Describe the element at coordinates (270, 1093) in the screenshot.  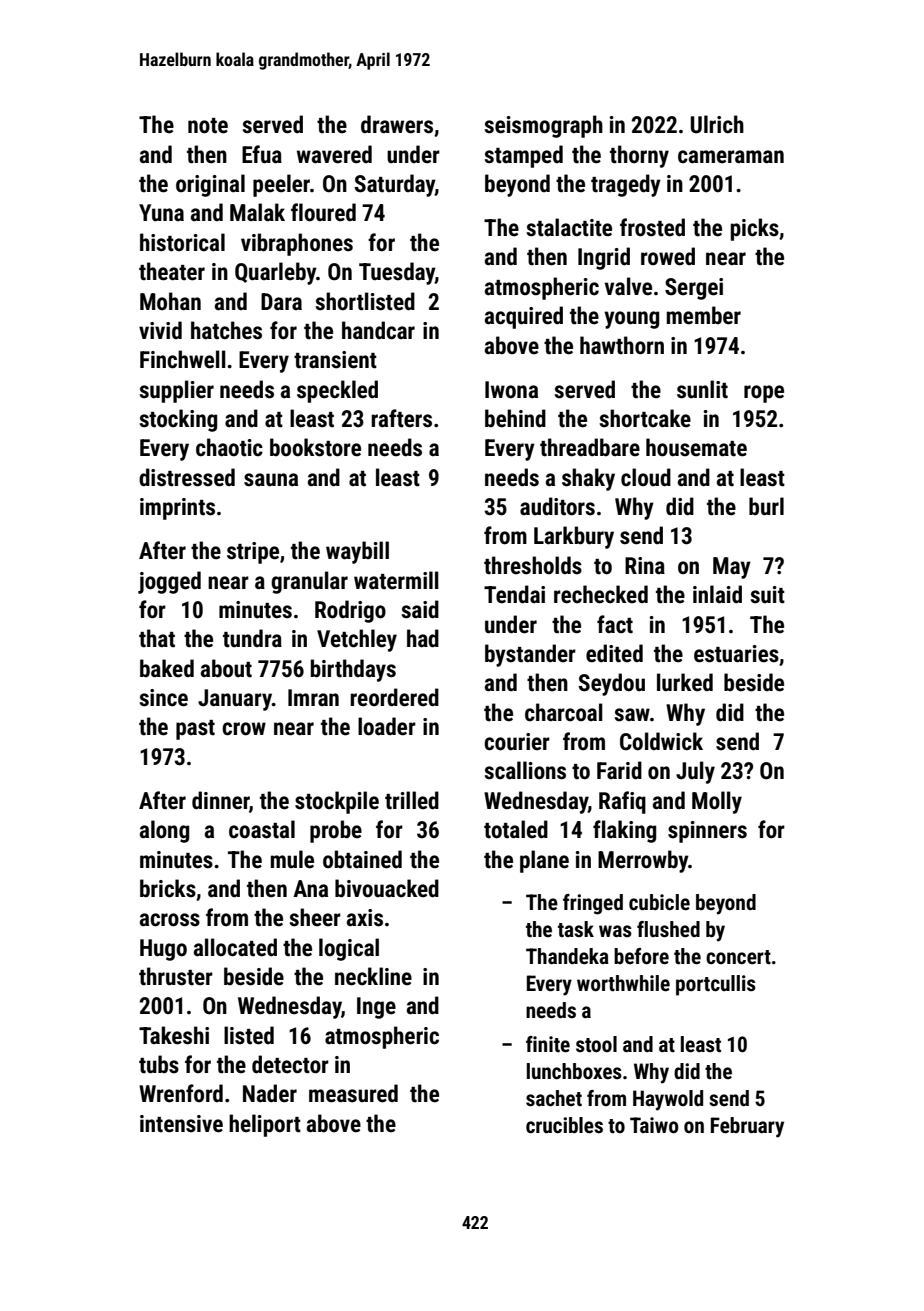
I see `Nader` at that location.
